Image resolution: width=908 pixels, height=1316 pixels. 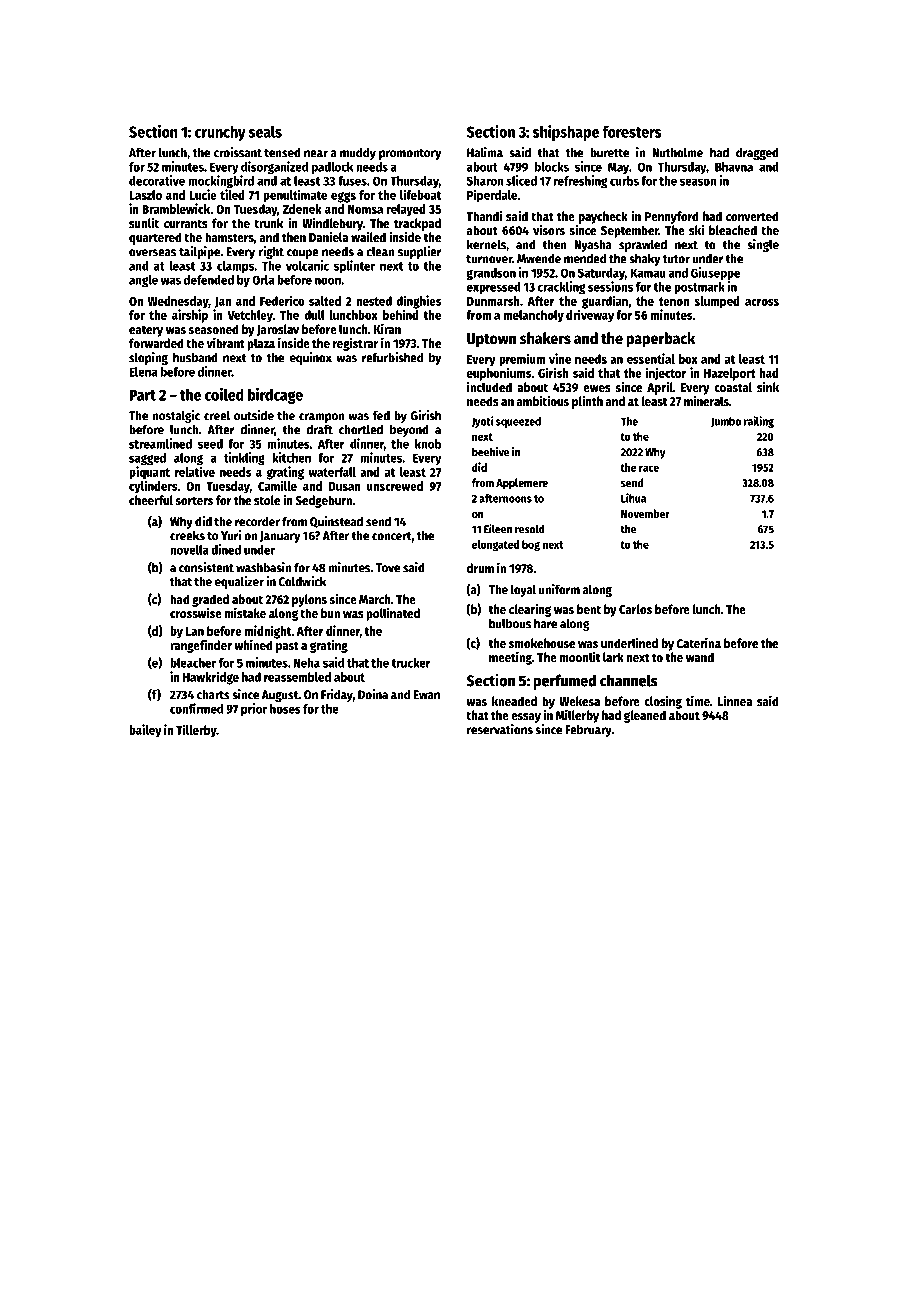 What do you see at coordinates (533, 316) in the document?
I see `melancholy` at bounding box center [533, 316].
